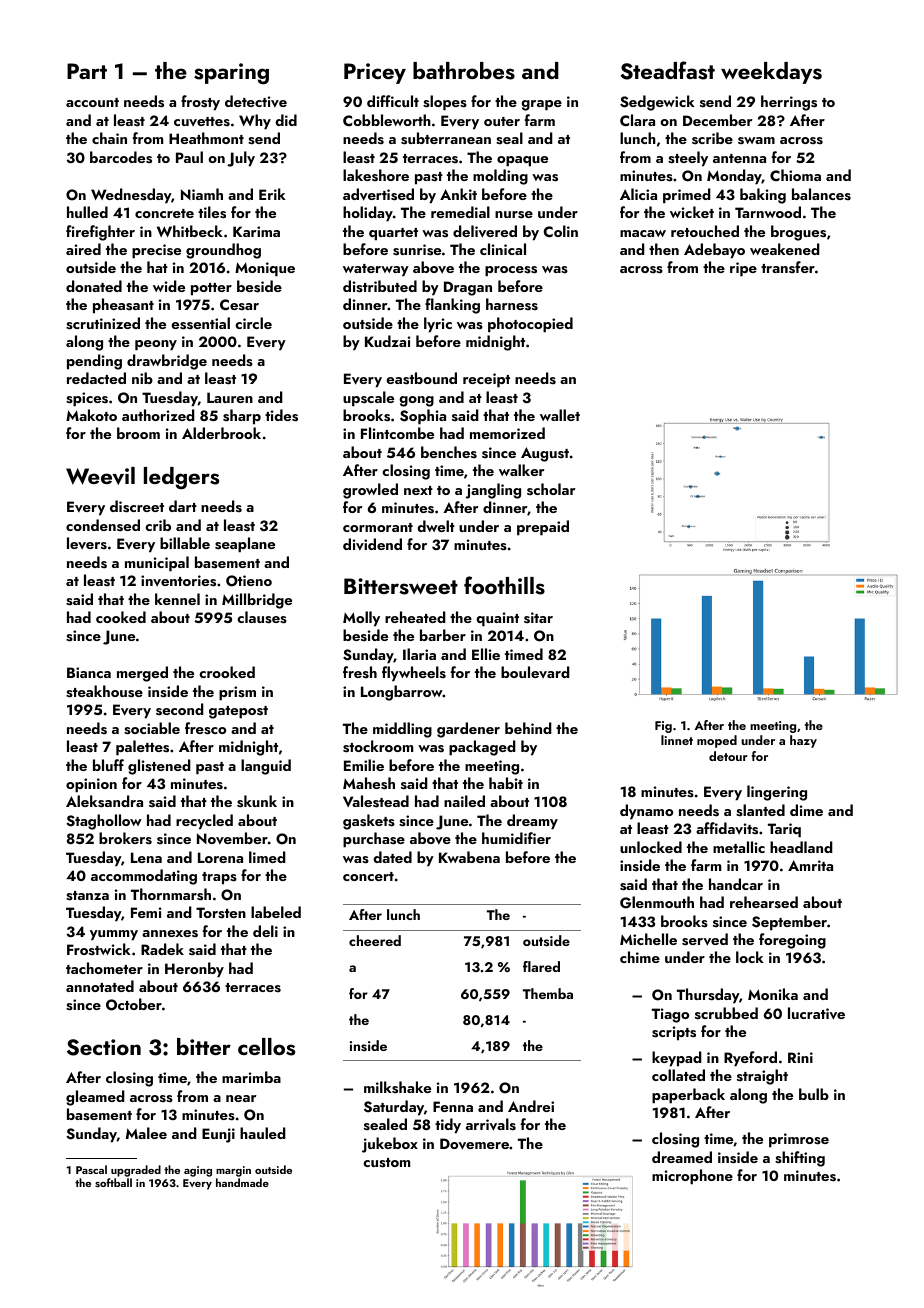 The height and width of the document is (1308, 924). Describe the element at coordinates (788, 267) in the document. I see `transfer` at that location.
